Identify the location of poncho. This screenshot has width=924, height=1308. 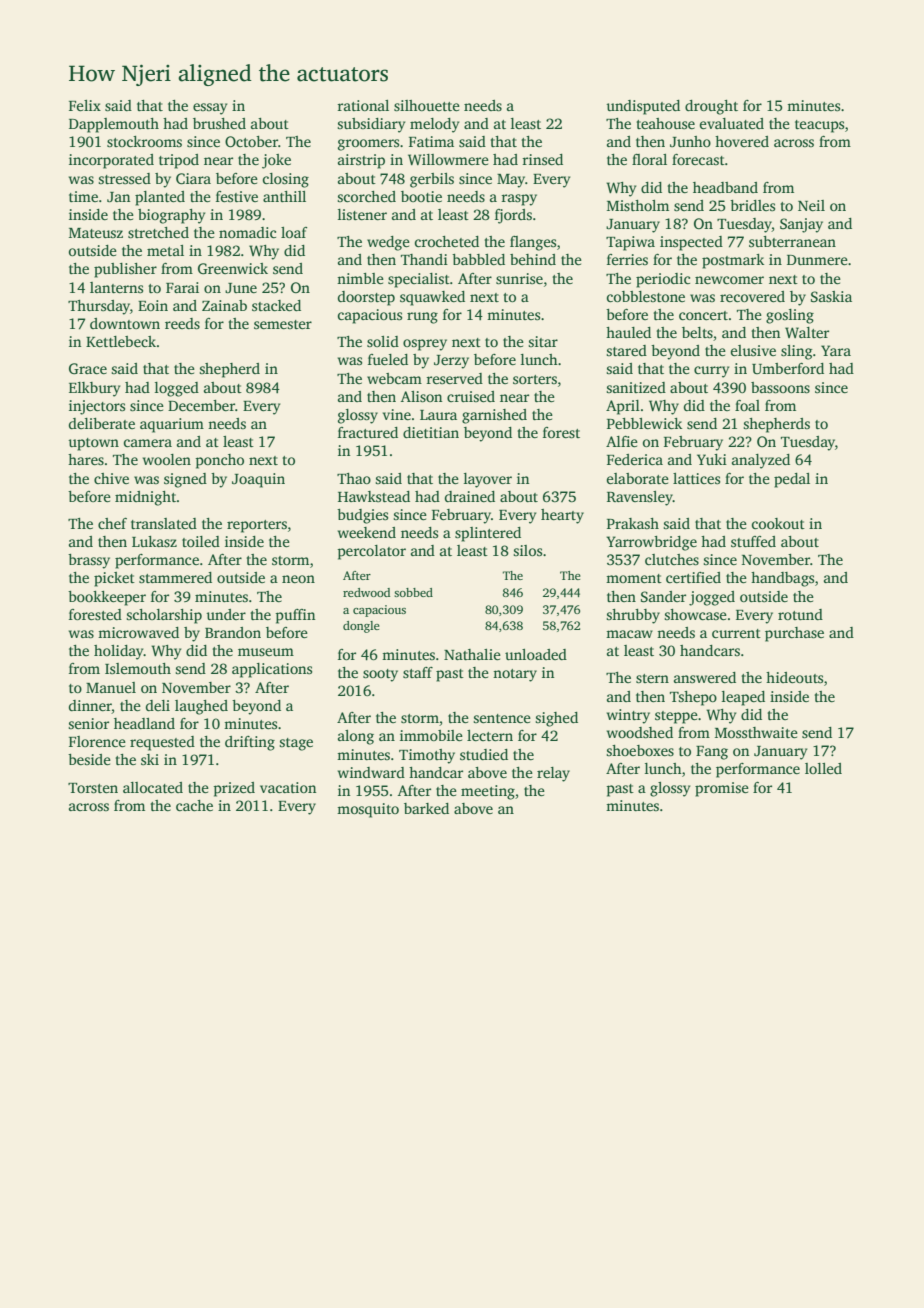
(220, 461).
